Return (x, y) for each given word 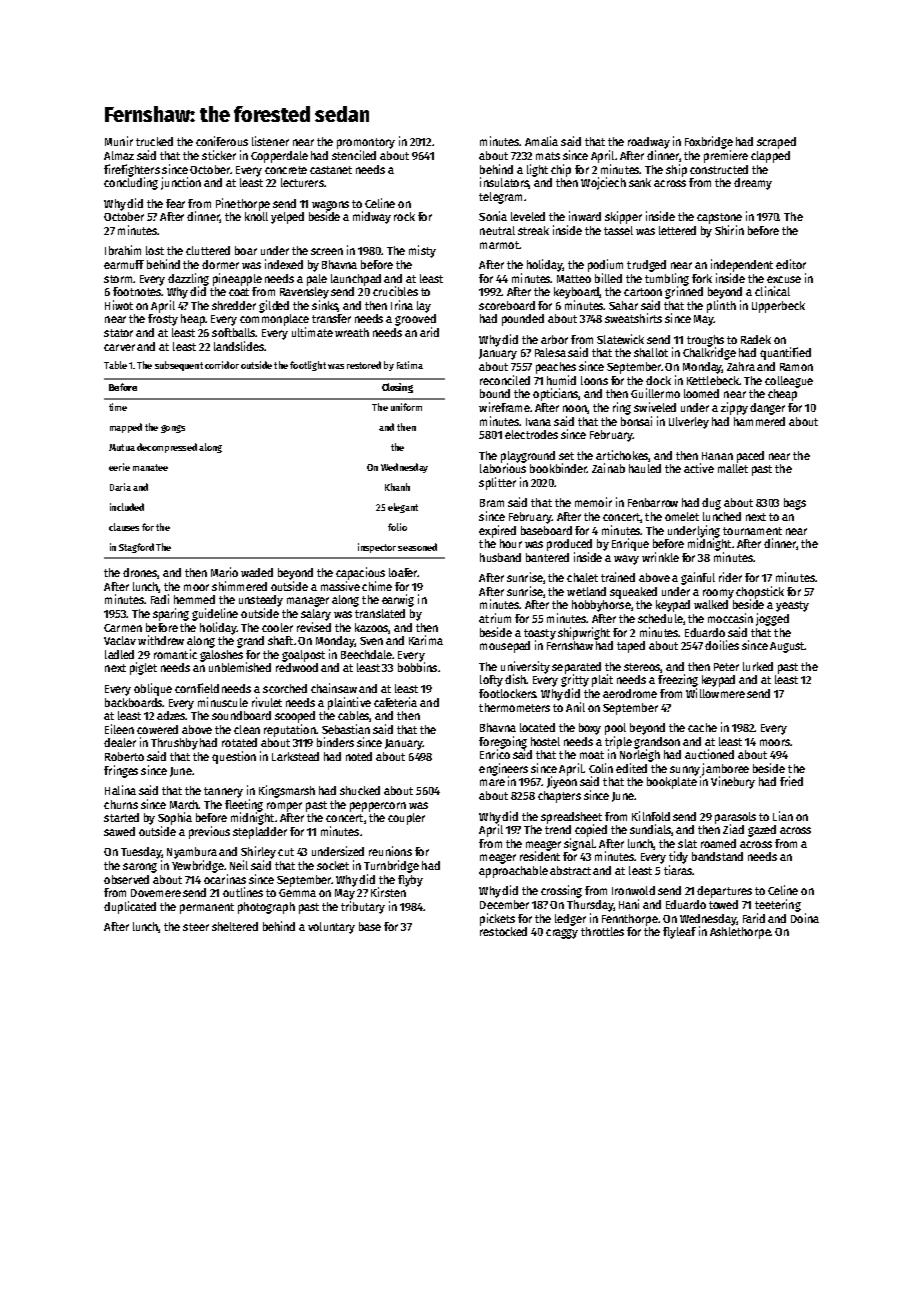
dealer (120, 742)
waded (257, 572)
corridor (222, 365)
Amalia (541, 141)
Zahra (741, 366)
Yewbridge (198, 866)
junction (181, 183)
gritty (575, 680)
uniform (406, 407)
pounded (523, 320)
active (699, 468)
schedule (660, 618)
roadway (649, 143)
